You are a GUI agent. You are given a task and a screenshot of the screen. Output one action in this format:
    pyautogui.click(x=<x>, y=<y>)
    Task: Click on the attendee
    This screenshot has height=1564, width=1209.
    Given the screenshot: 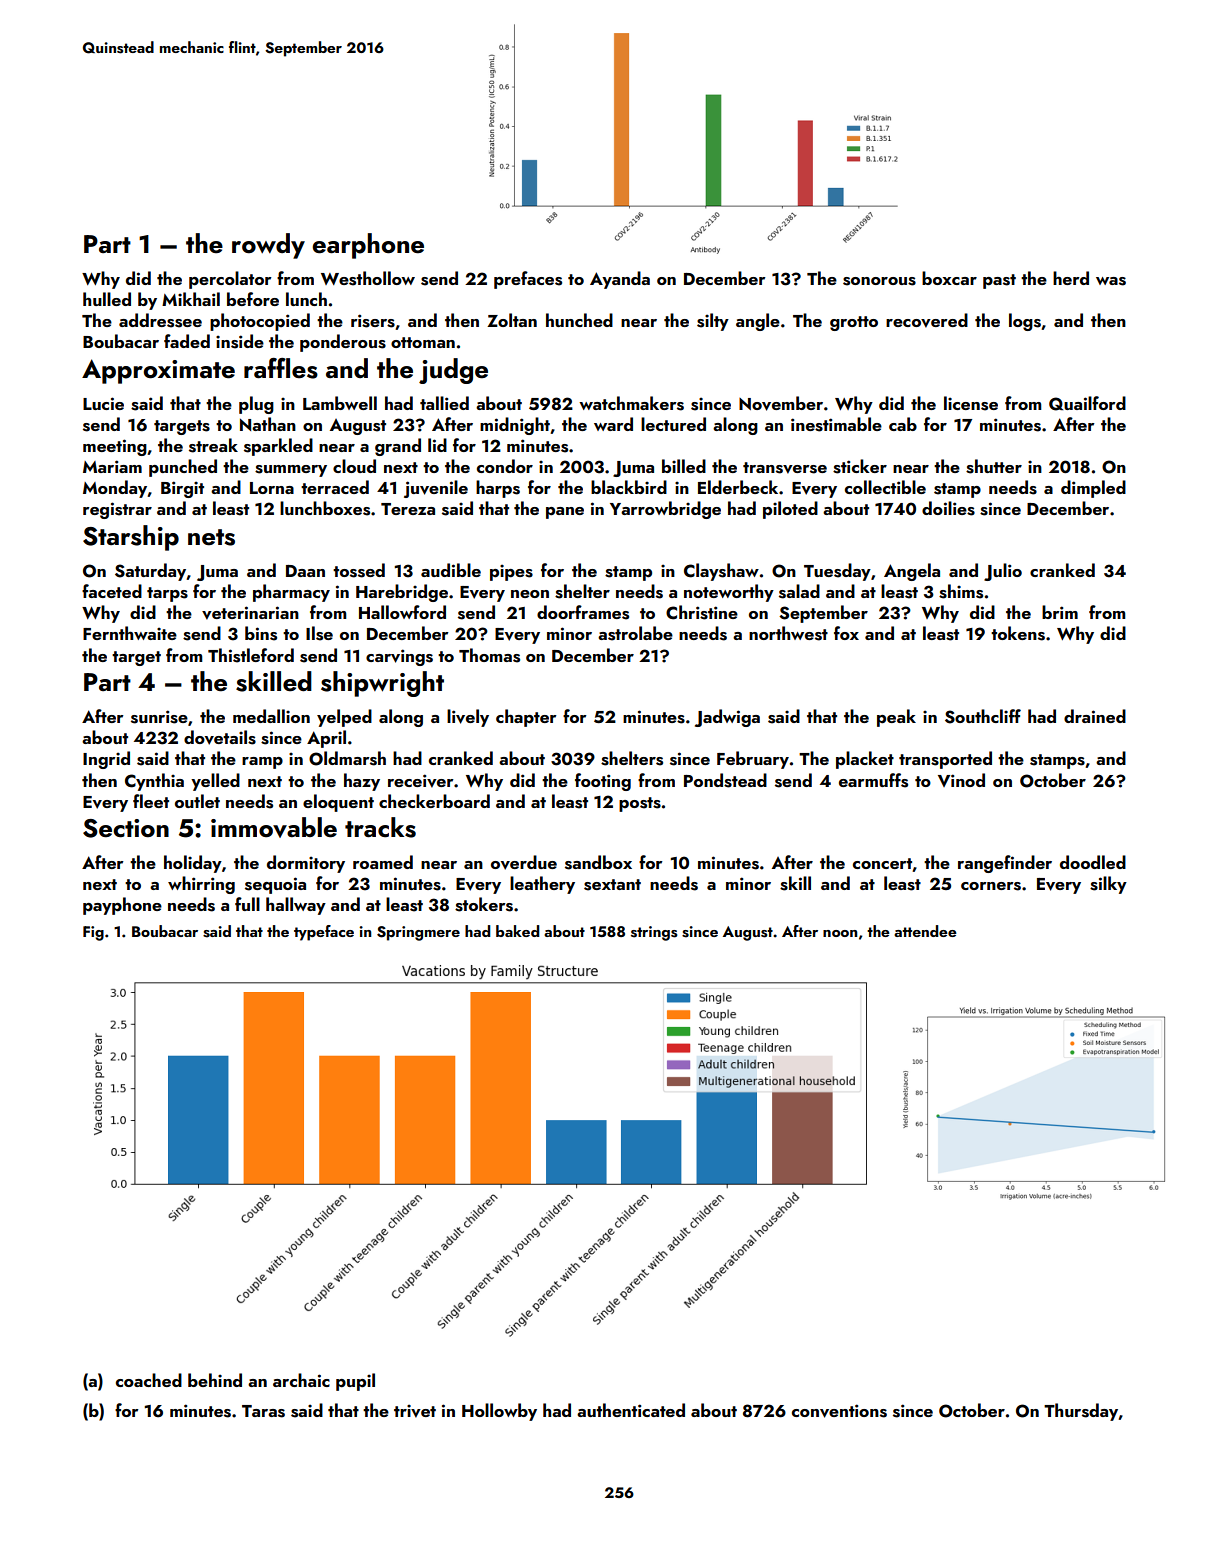 What is the action you would take?
    pyautogui.click(x=925, y=931)
